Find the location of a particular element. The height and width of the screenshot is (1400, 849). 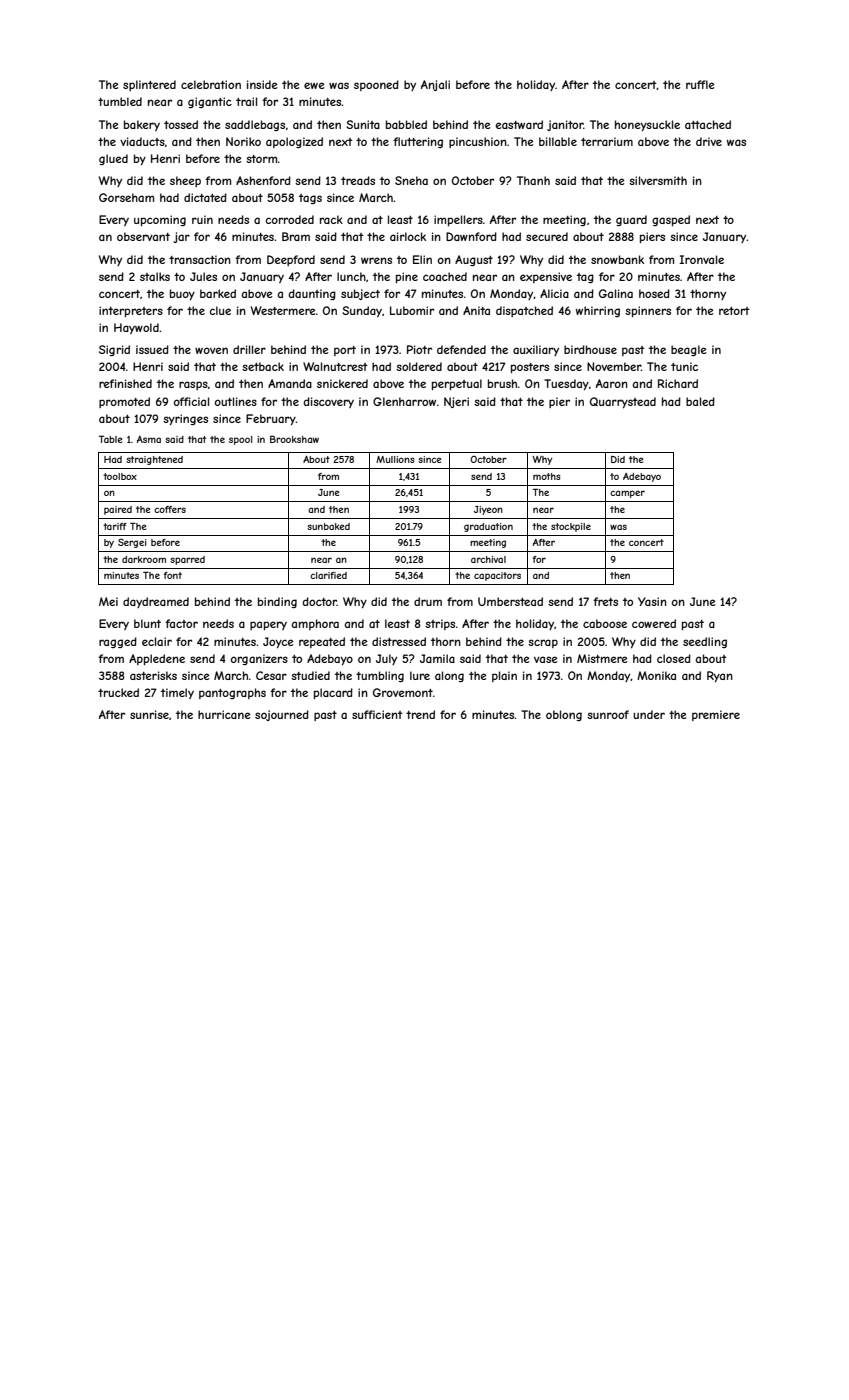

ruffle is located at coordinates (700, 84).
